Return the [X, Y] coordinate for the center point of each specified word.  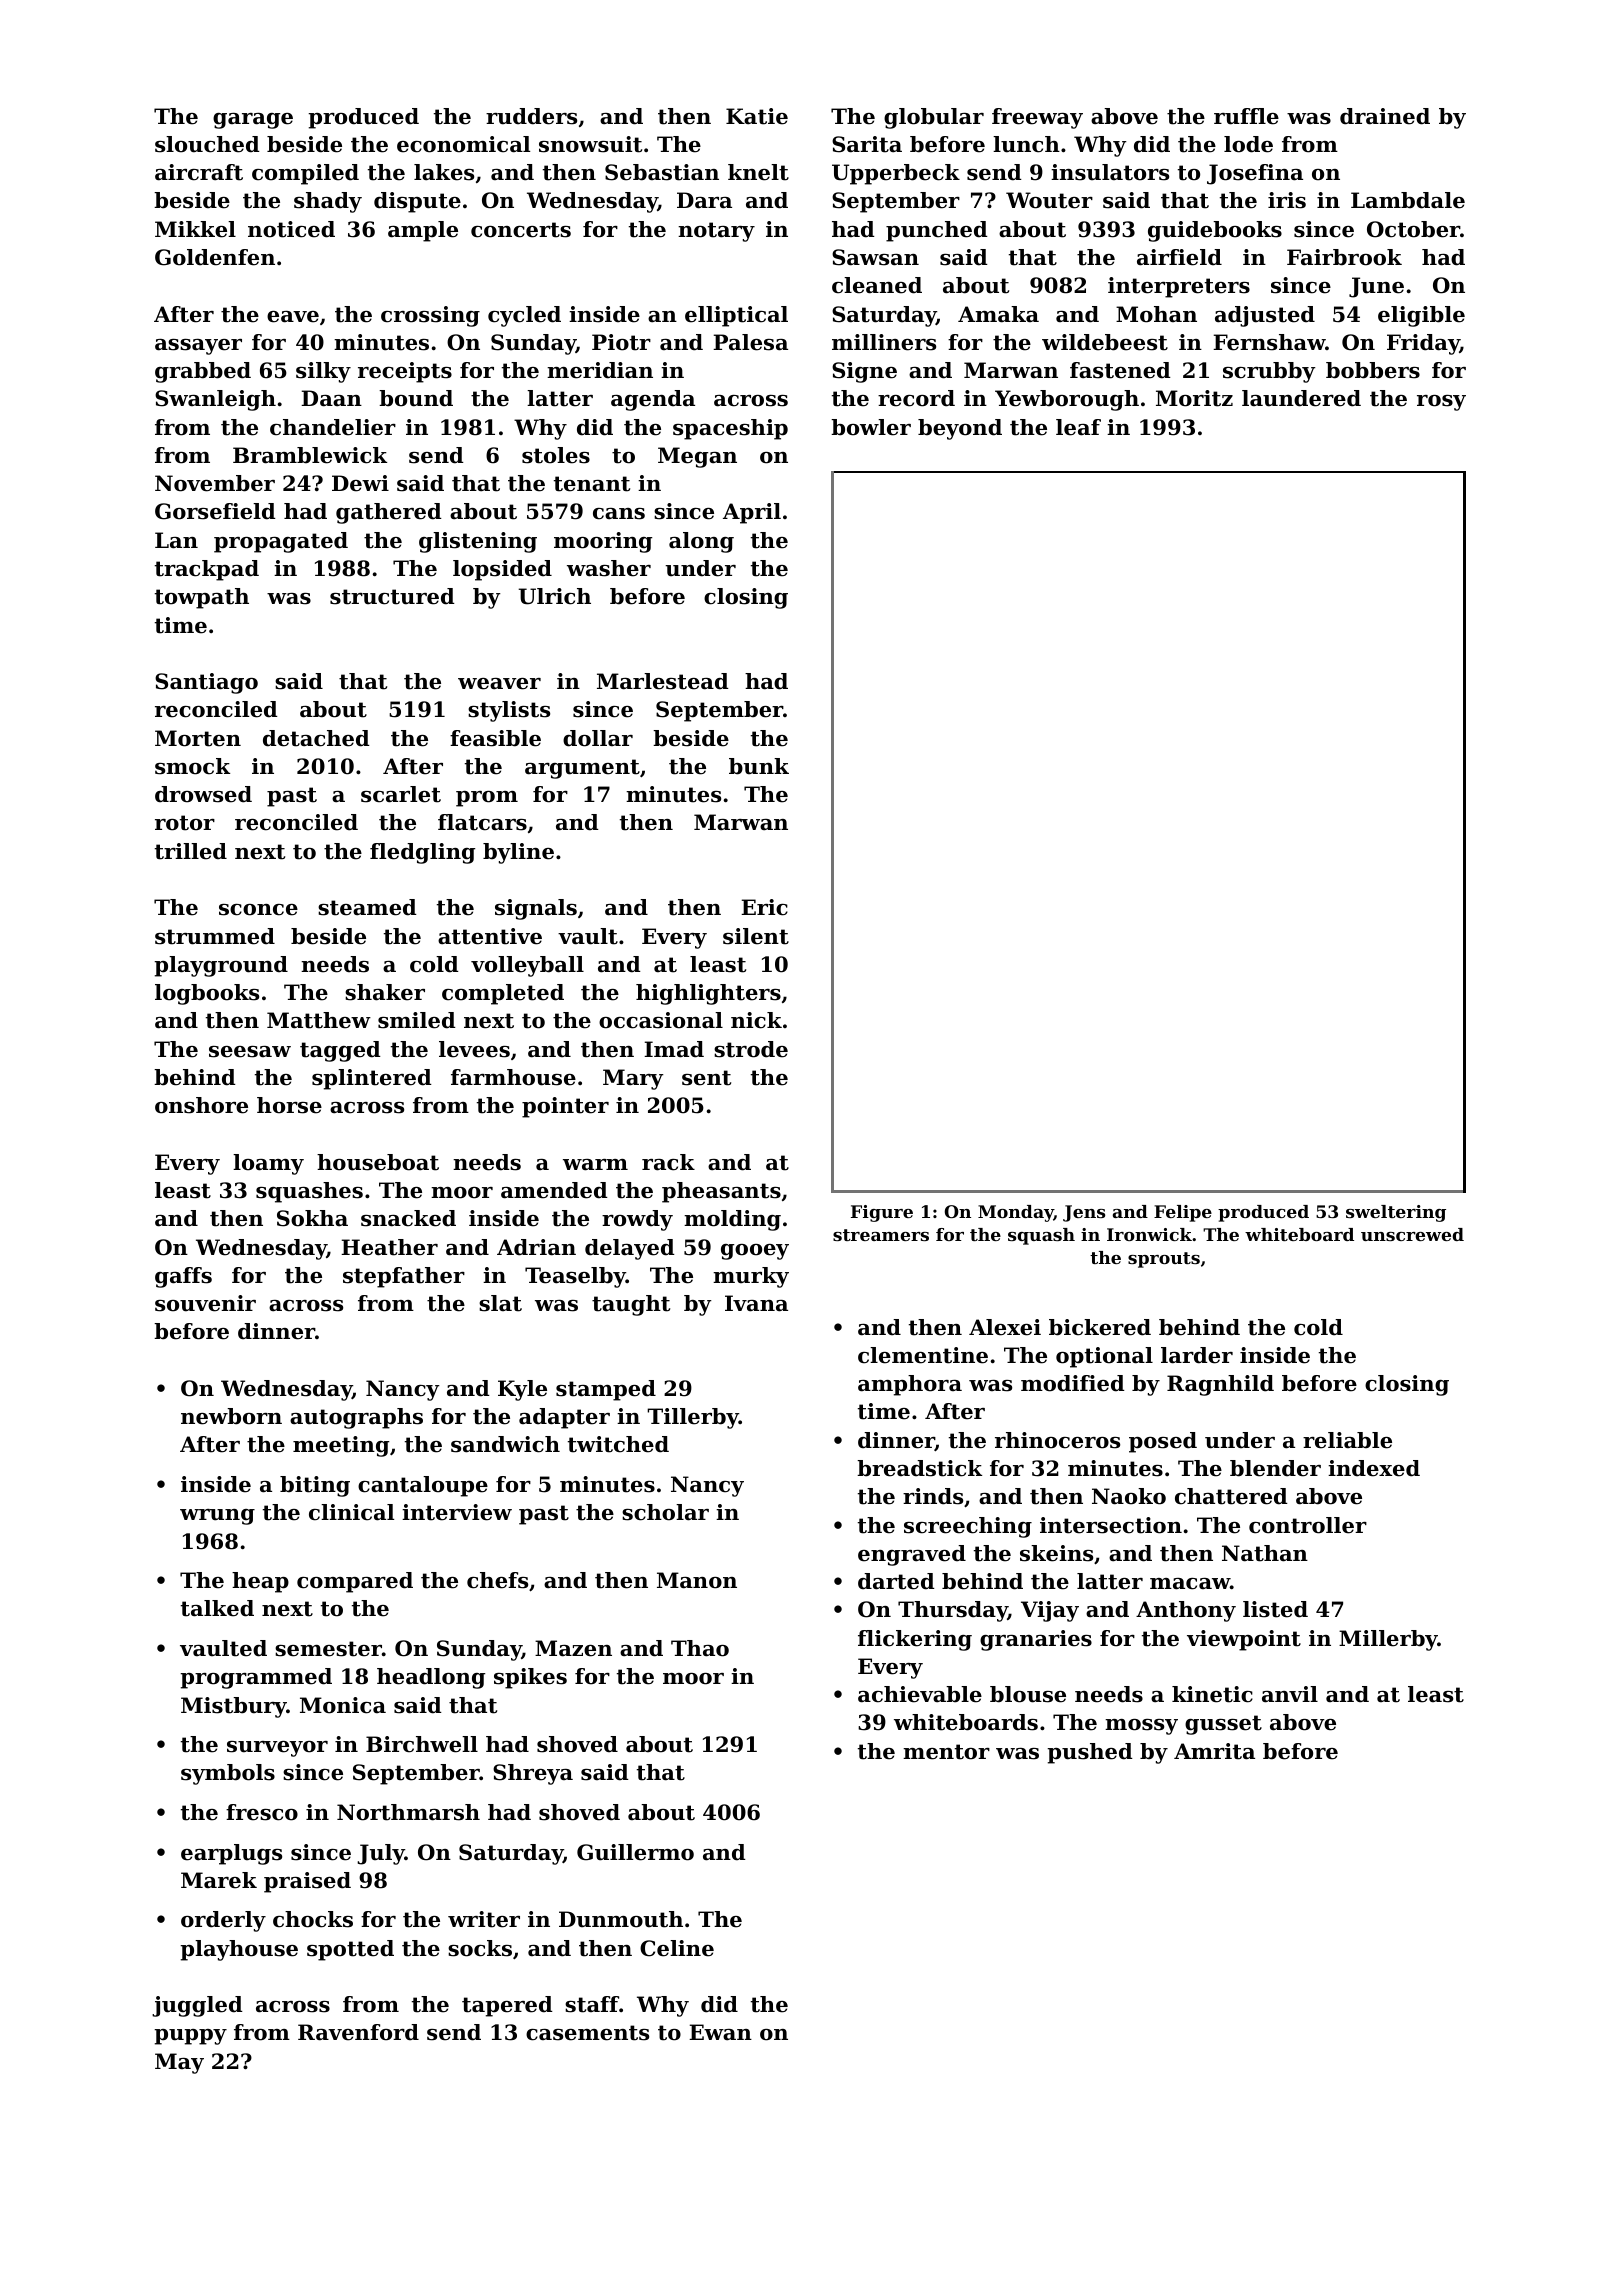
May [179, 2063]
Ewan [720, 2032]
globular [934, 118]
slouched [207, 144]
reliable [1347, 1440]
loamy [268, 1164]
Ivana [756, 1303]
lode [1248, 144]
